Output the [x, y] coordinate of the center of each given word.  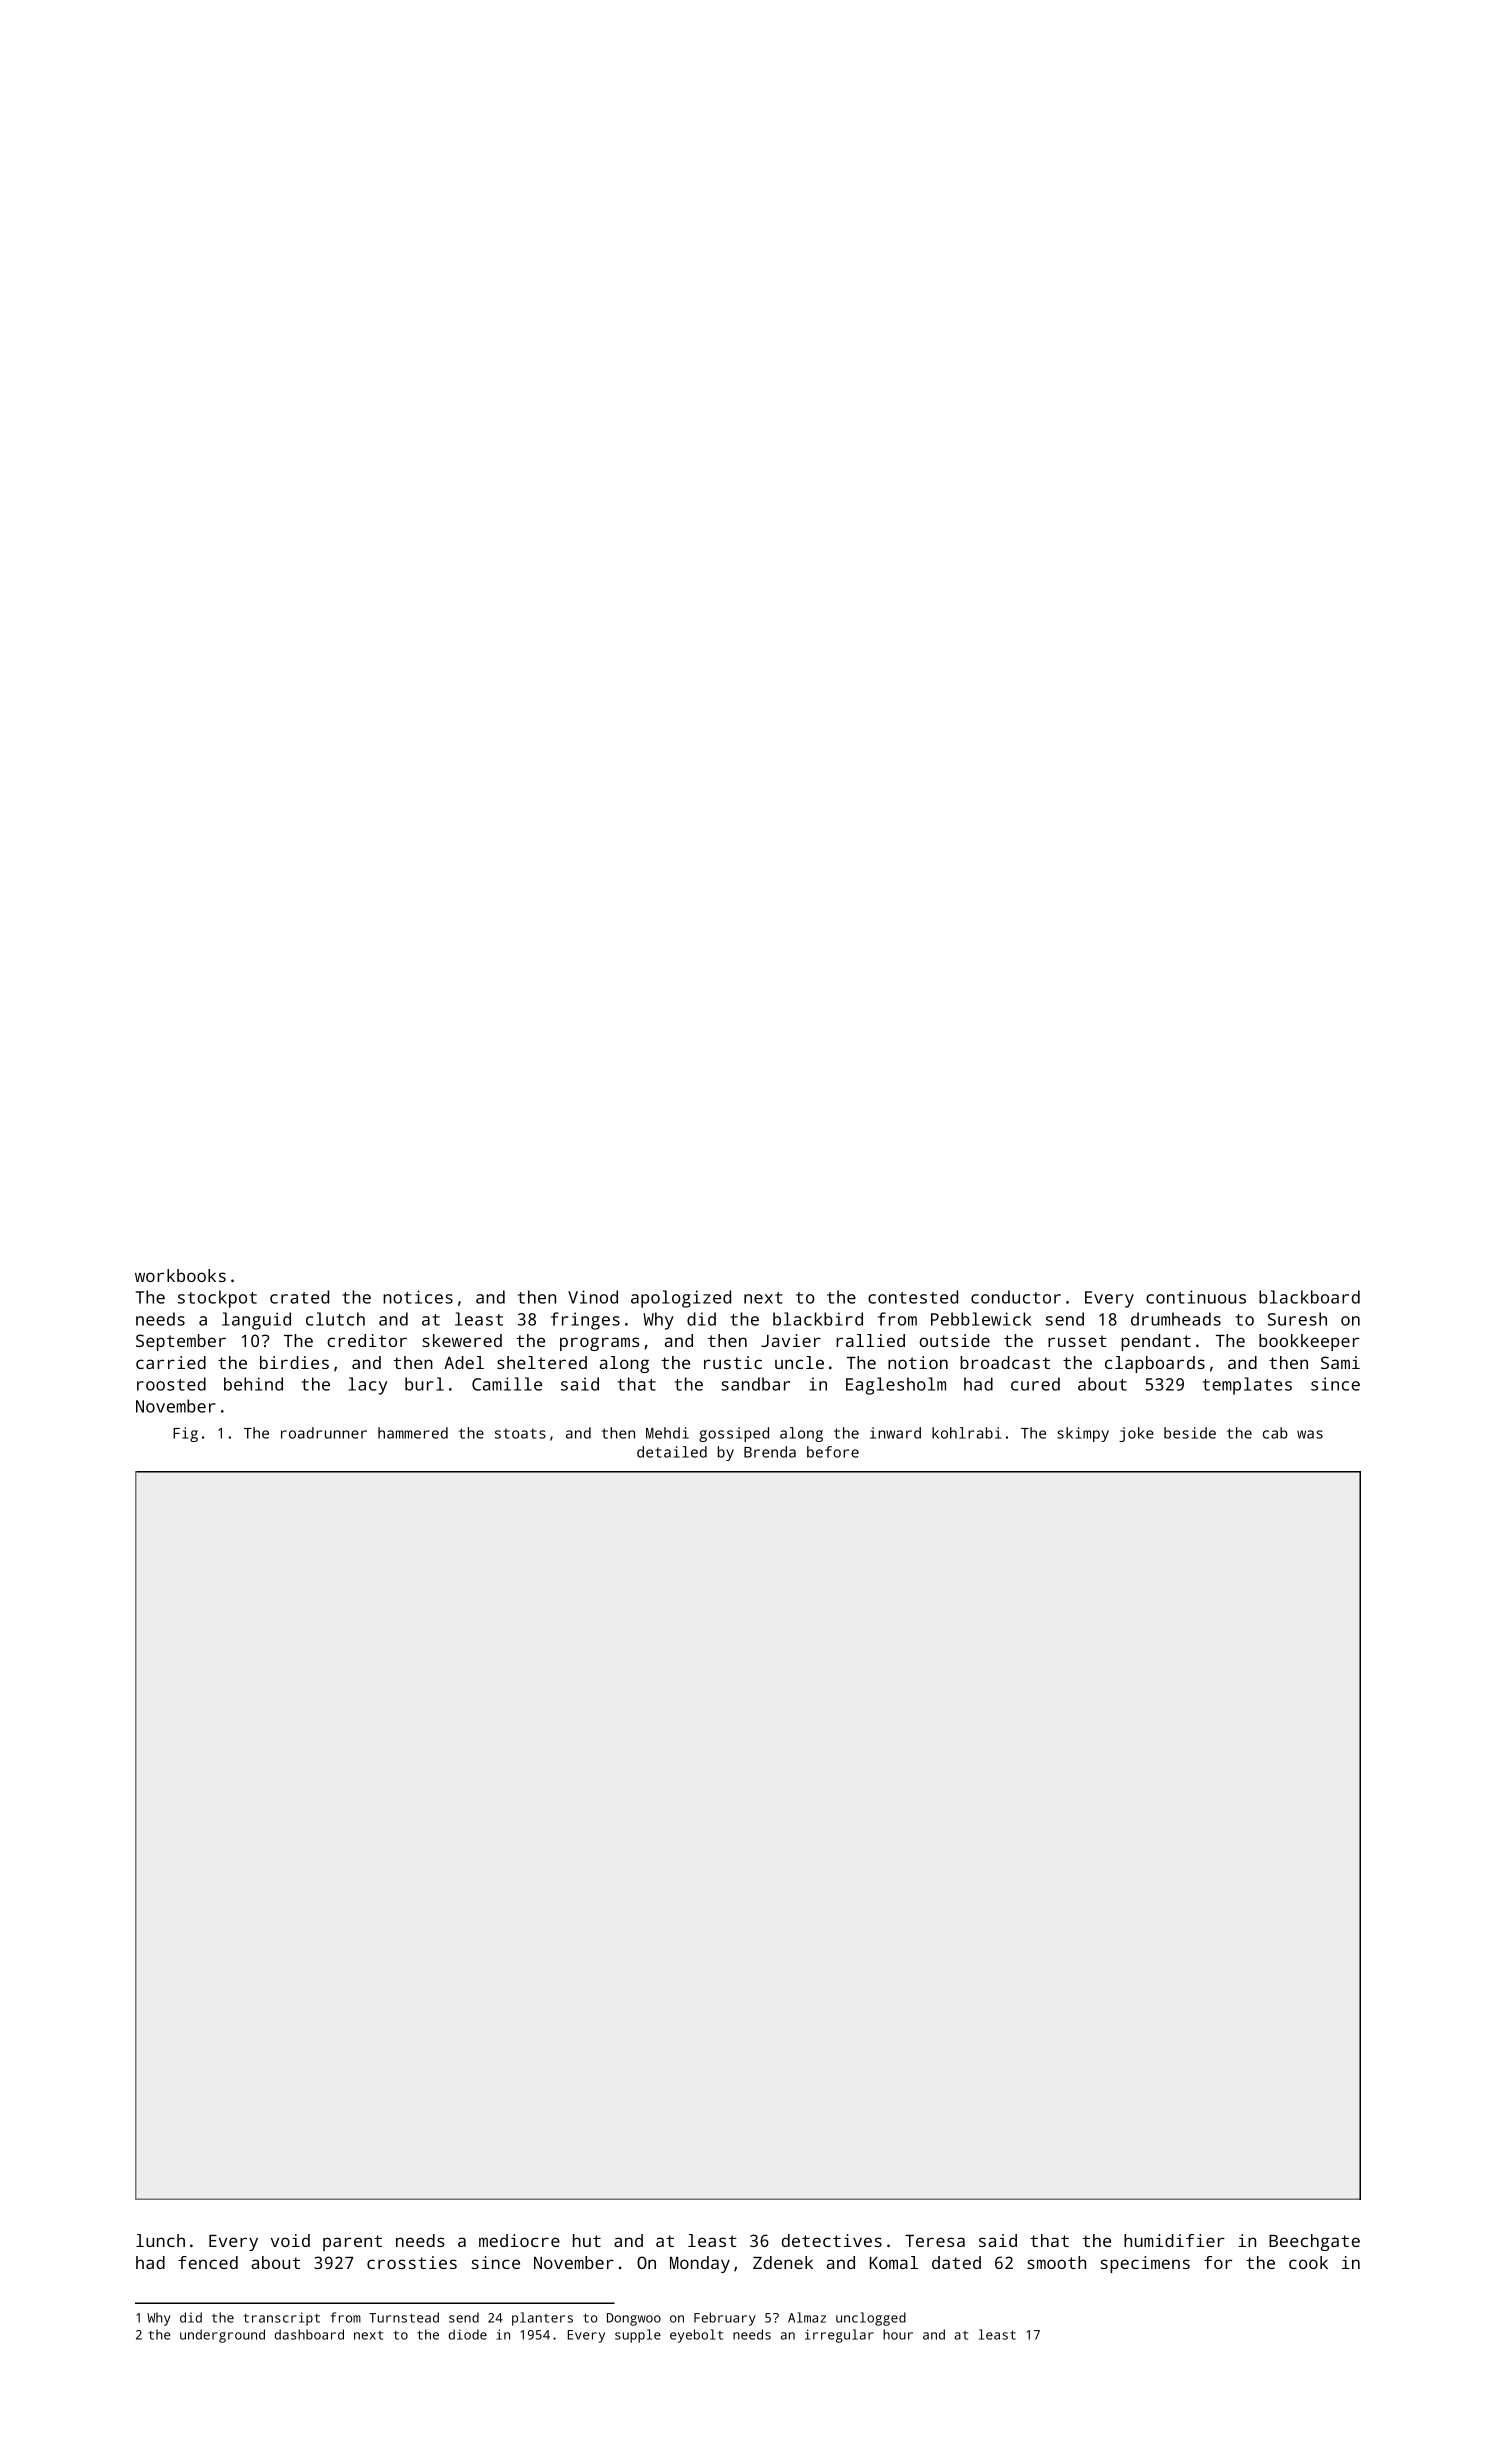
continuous [1196, 1297]
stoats [520, 1433]
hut [587, 2240]
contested [913, 1297]
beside [1190, 1433]
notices [418, 1297]
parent [352, 2243]
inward [895, 1433]
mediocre [519, 2240]
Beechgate [1314, 2242]
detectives [832, 2240]
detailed [672, 1452]
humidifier [1174, 2240]
